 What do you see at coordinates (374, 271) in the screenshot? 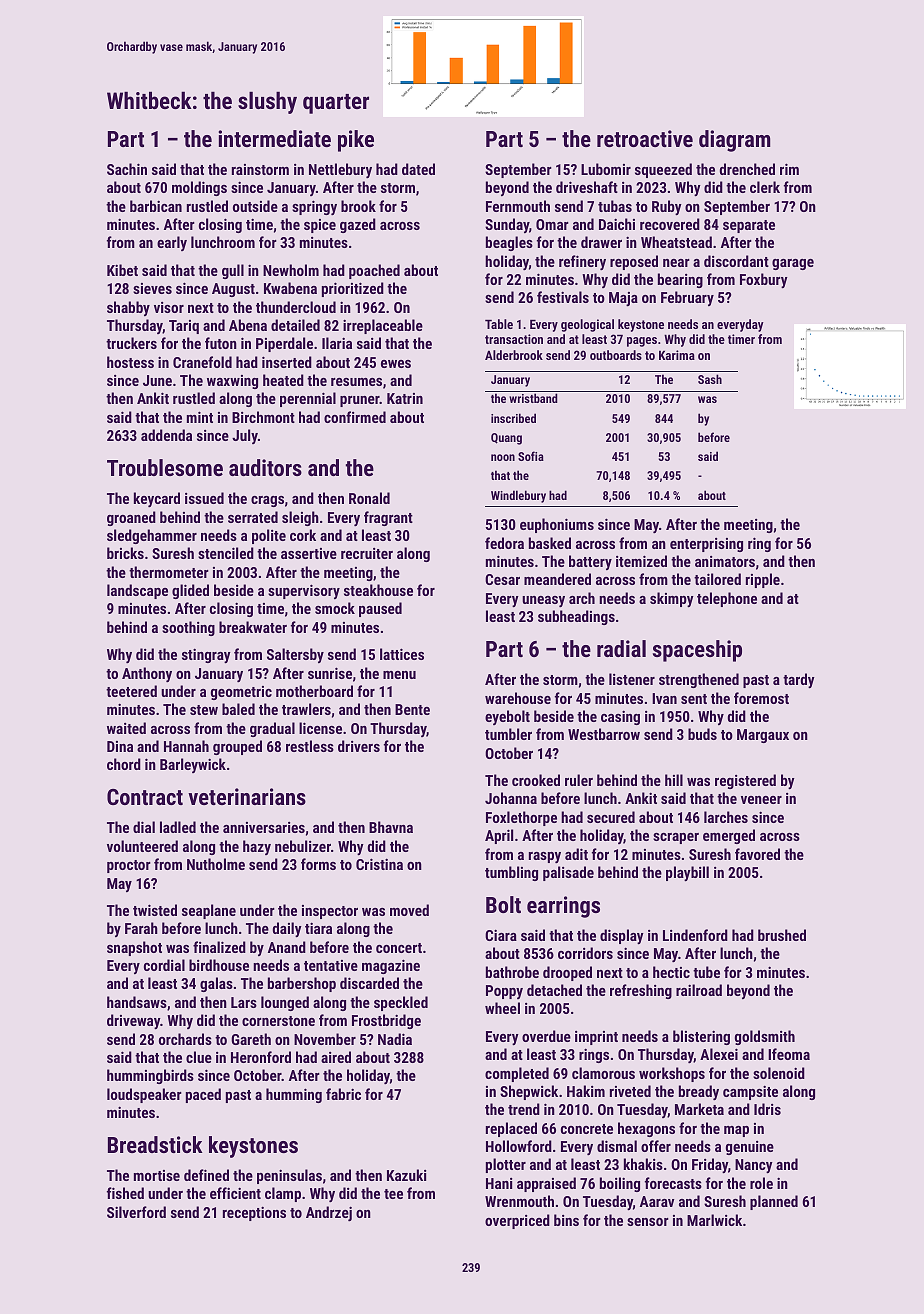
I see `poached` at bounding box center [374, 271].
